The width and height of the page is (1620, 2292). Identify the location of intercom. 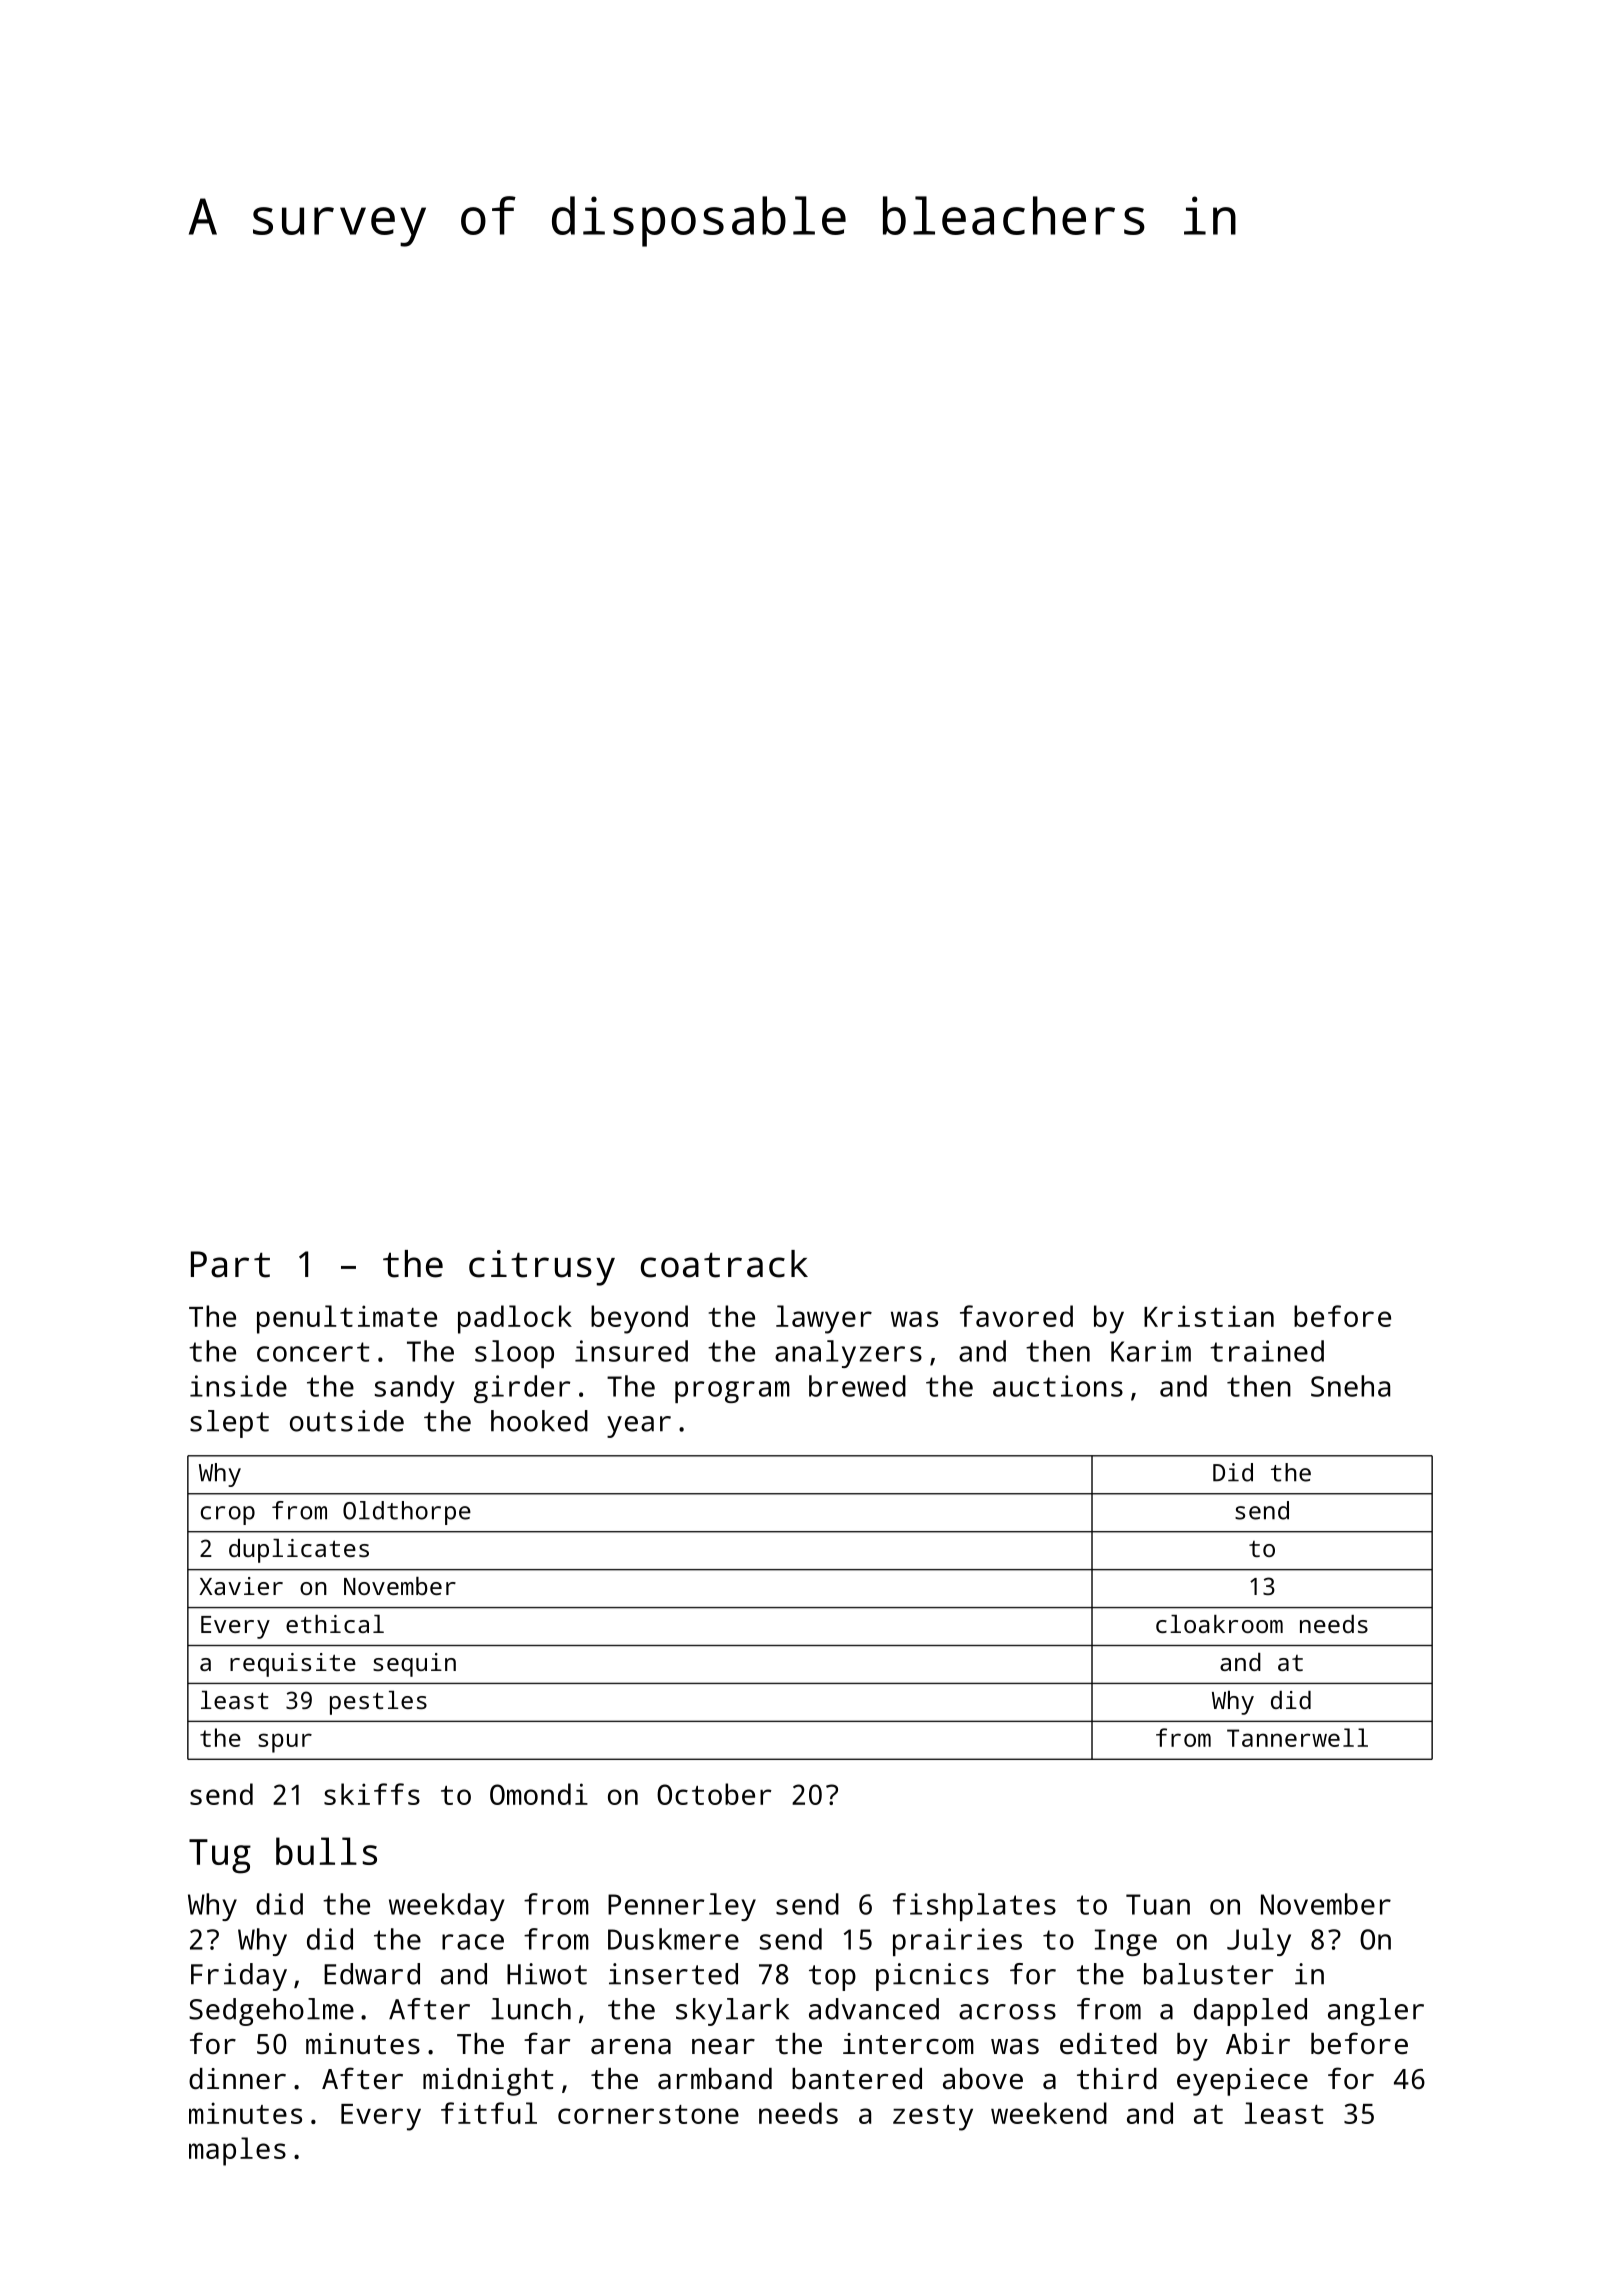
(908, 2044).
